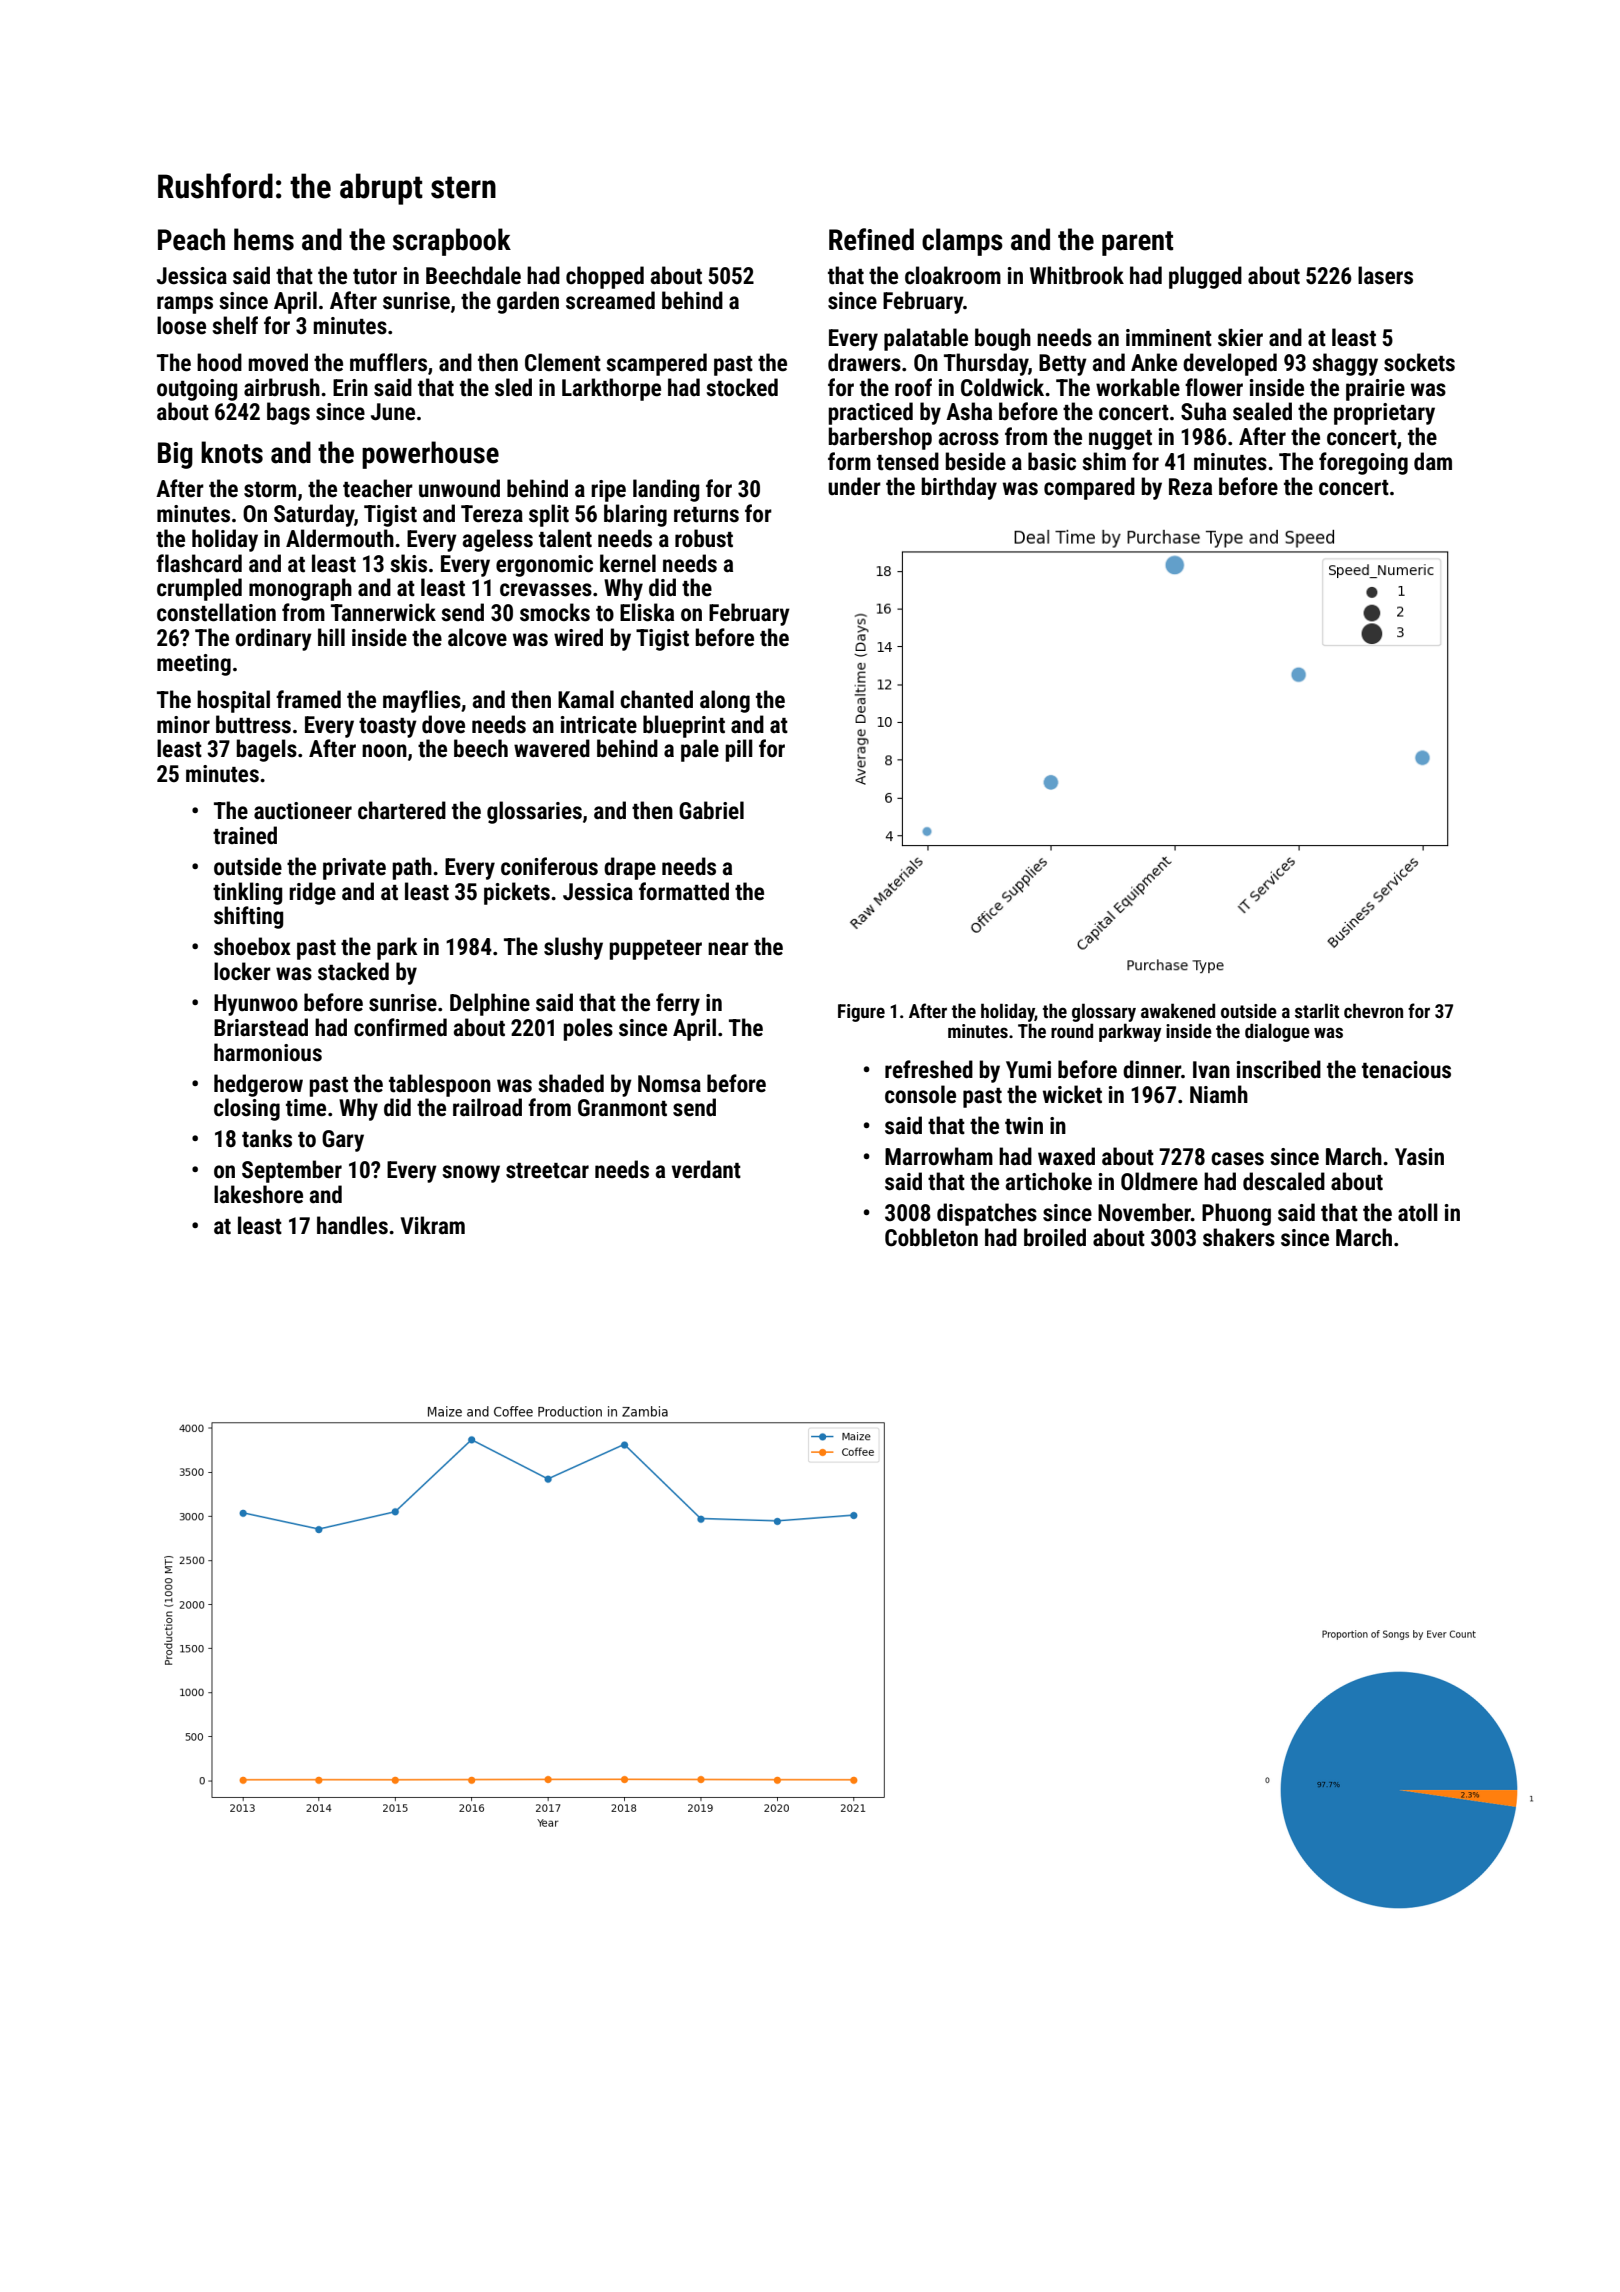 Image resolution: width=1620 pixels, height=2292 pixels. I want to click on ergonomic, so click(544, 566).
